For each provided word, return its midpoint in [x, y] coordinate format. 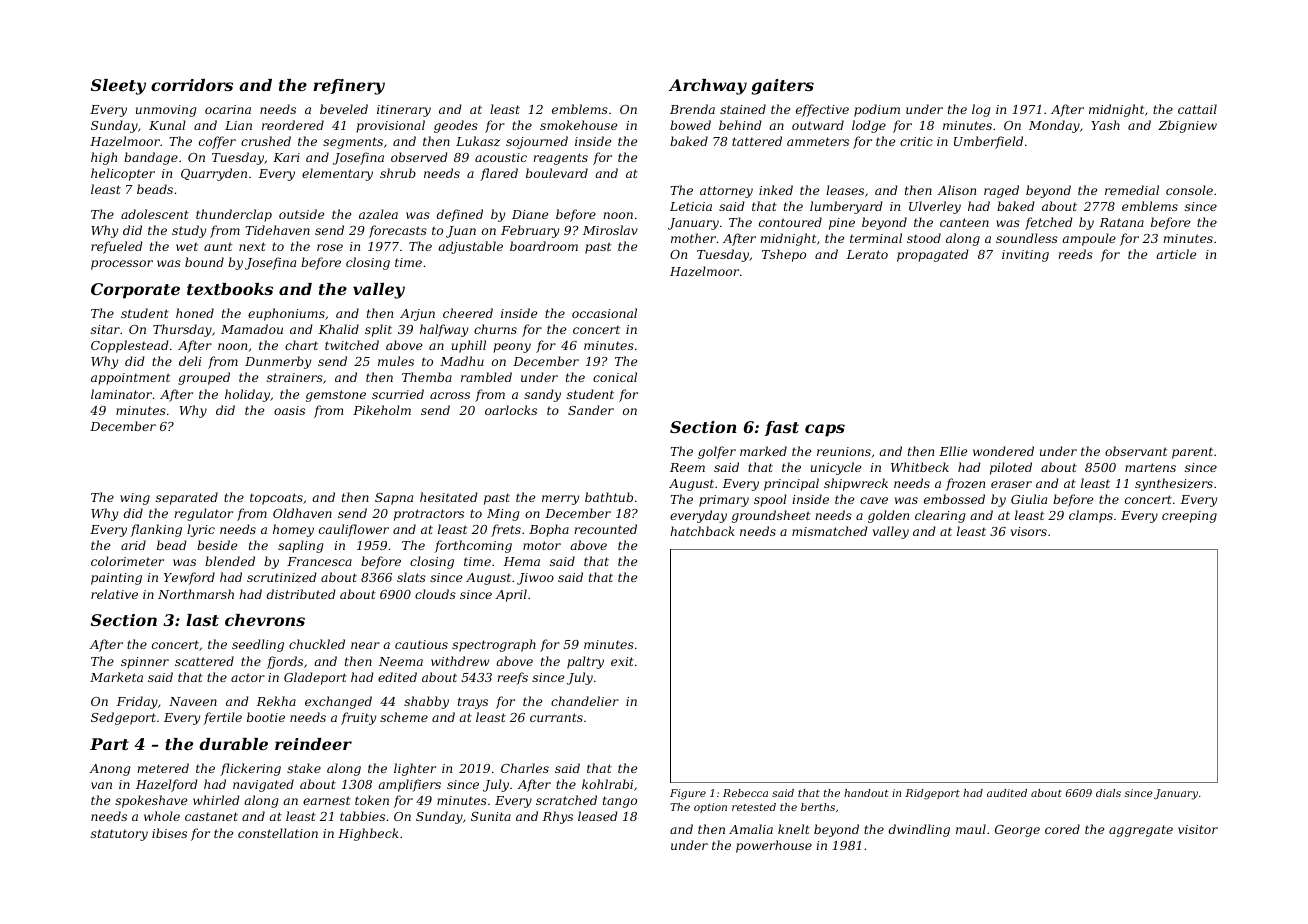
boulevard [557, 173]
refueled [117, 247]
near [365, 645]
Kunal [167, 125]
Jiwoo [535, 579]
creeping [1189, 517]
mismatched [830, 531]
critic [916, 141]
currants [556, 717]
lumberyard [846, 207]
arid [133, 545]
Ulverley [935, 207]
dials [1108, 793]
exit [622, 661]
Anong [109, 770]
